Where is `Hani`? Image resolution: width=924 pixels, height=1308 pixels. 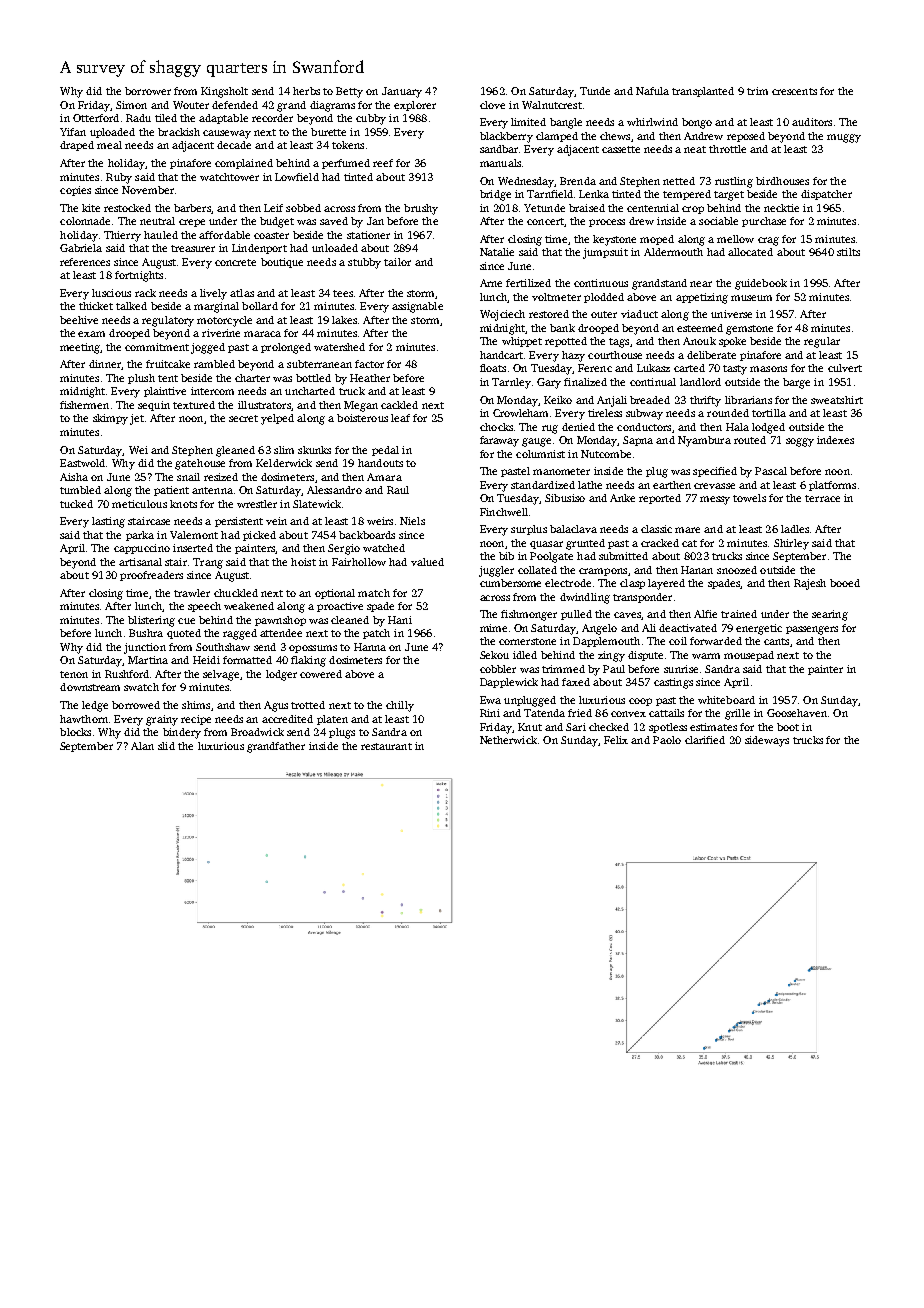
Hani is located at coordinates (400, 620).
